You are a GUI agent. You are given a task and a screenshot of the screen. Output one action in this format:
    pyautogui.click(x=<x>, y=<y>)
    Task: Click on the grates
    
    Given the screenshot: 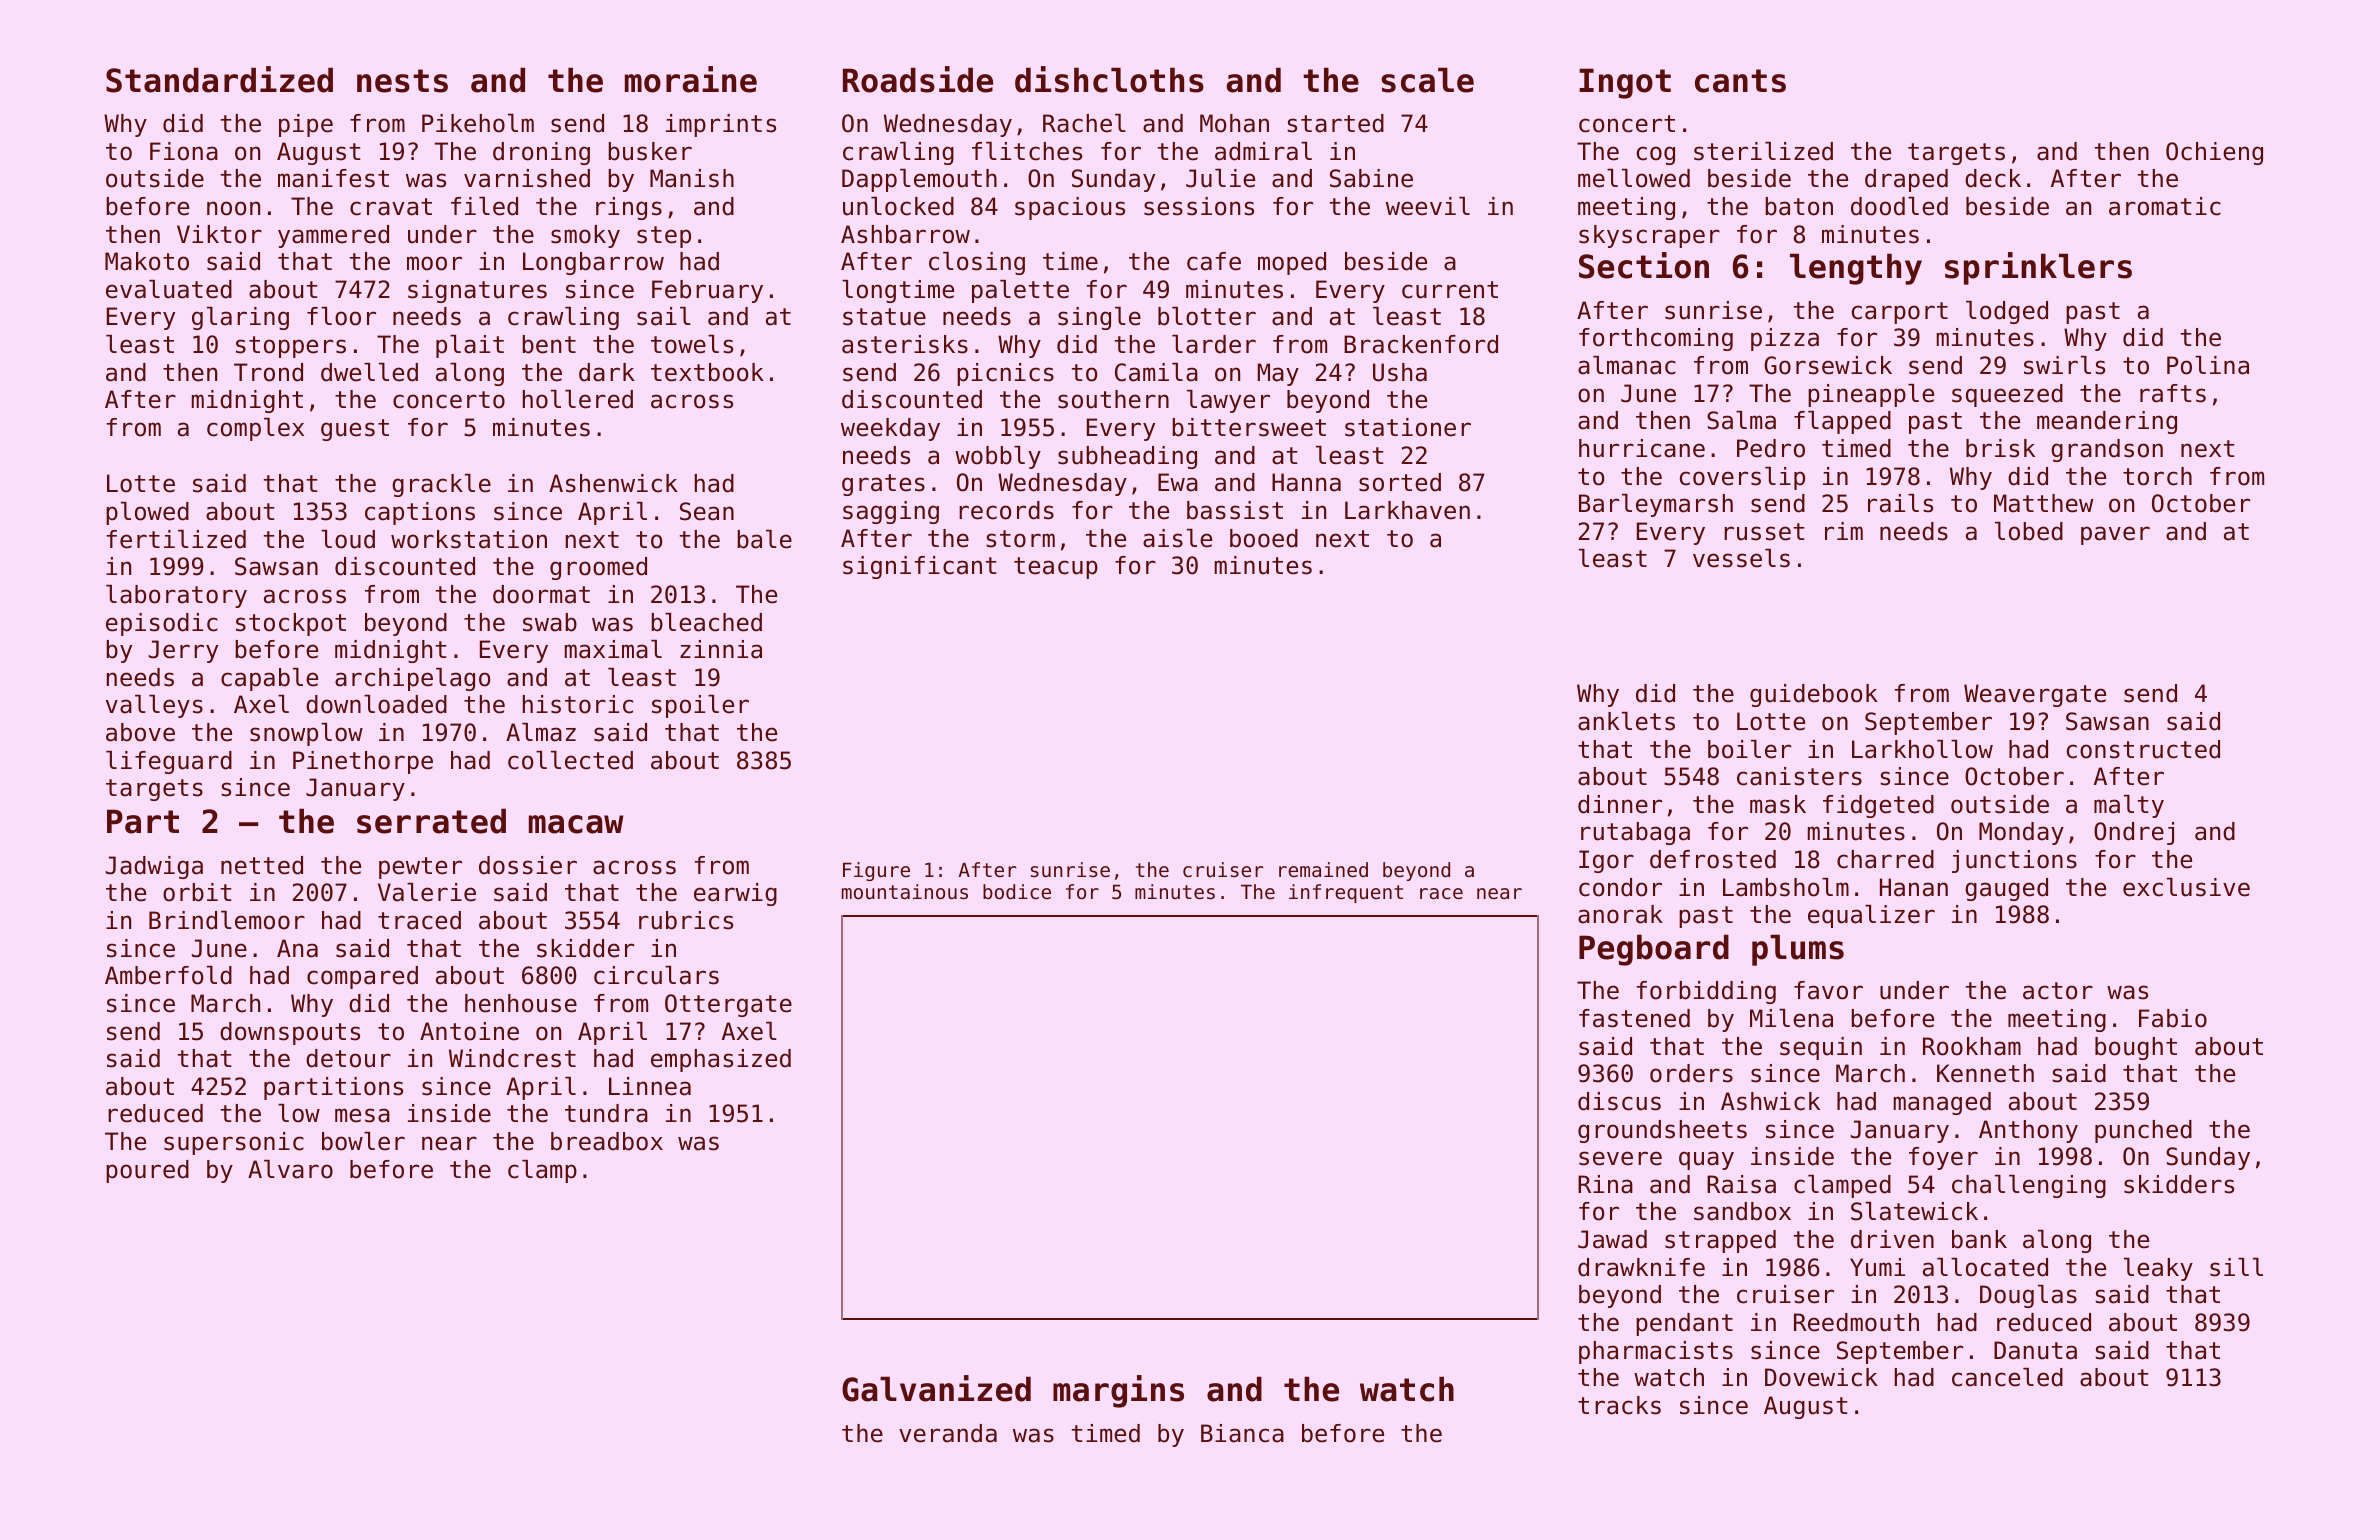 What is the action you would take?
    pyautogui.click(x=883, y=485)
